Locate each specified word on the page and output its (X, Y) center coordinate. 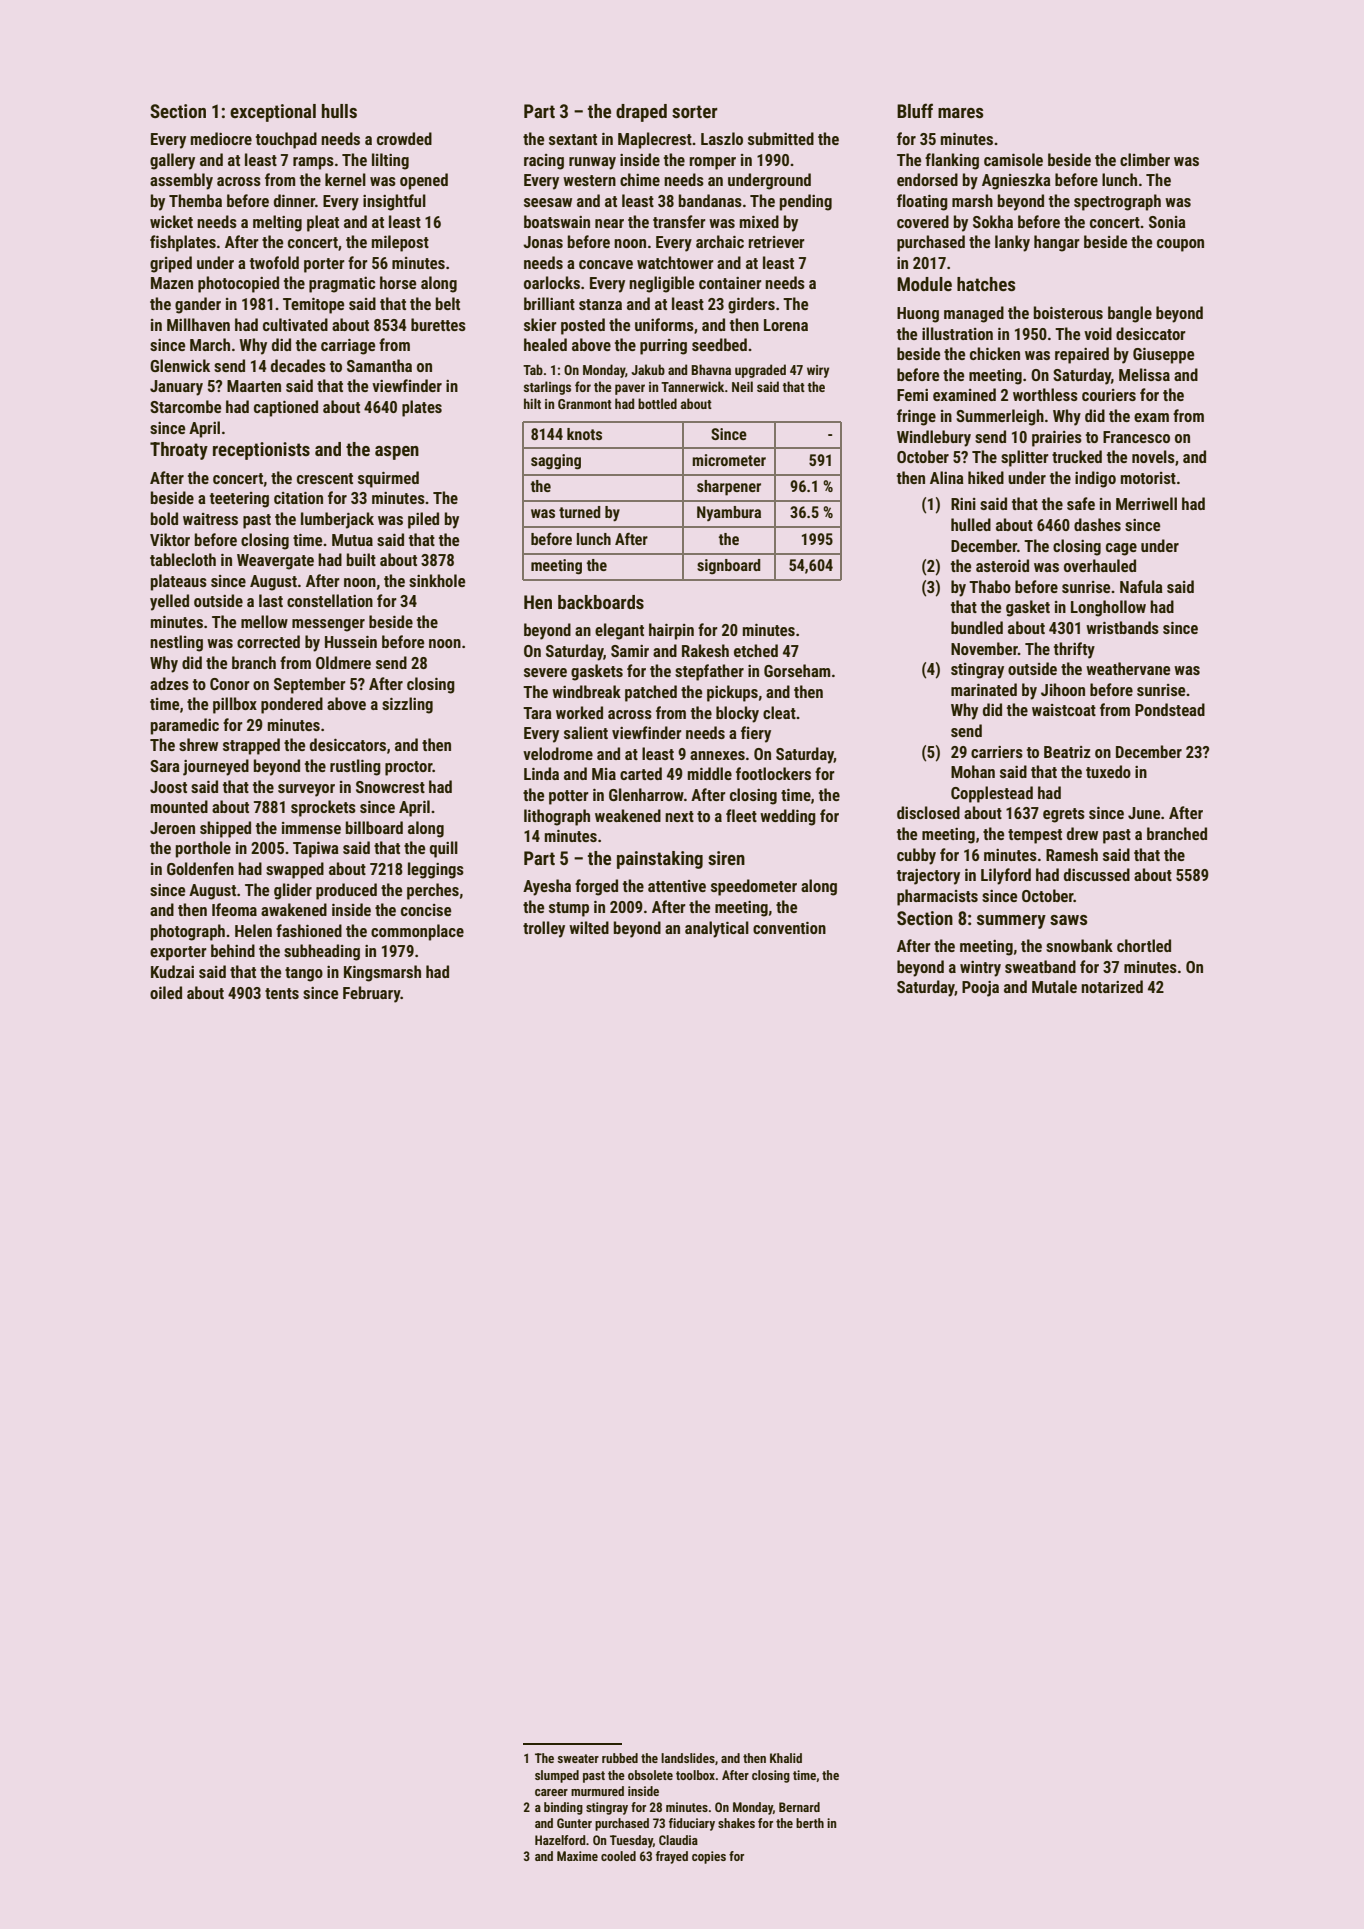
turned (579, 512)
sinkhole (437, 580)
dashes (1097, 524)
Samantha (379, 365)
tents (282, 993)
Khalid (786, 1758)
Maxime (577, 1856)
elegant (619, 631)
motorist (1148, 478)
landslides (688, 1758)
